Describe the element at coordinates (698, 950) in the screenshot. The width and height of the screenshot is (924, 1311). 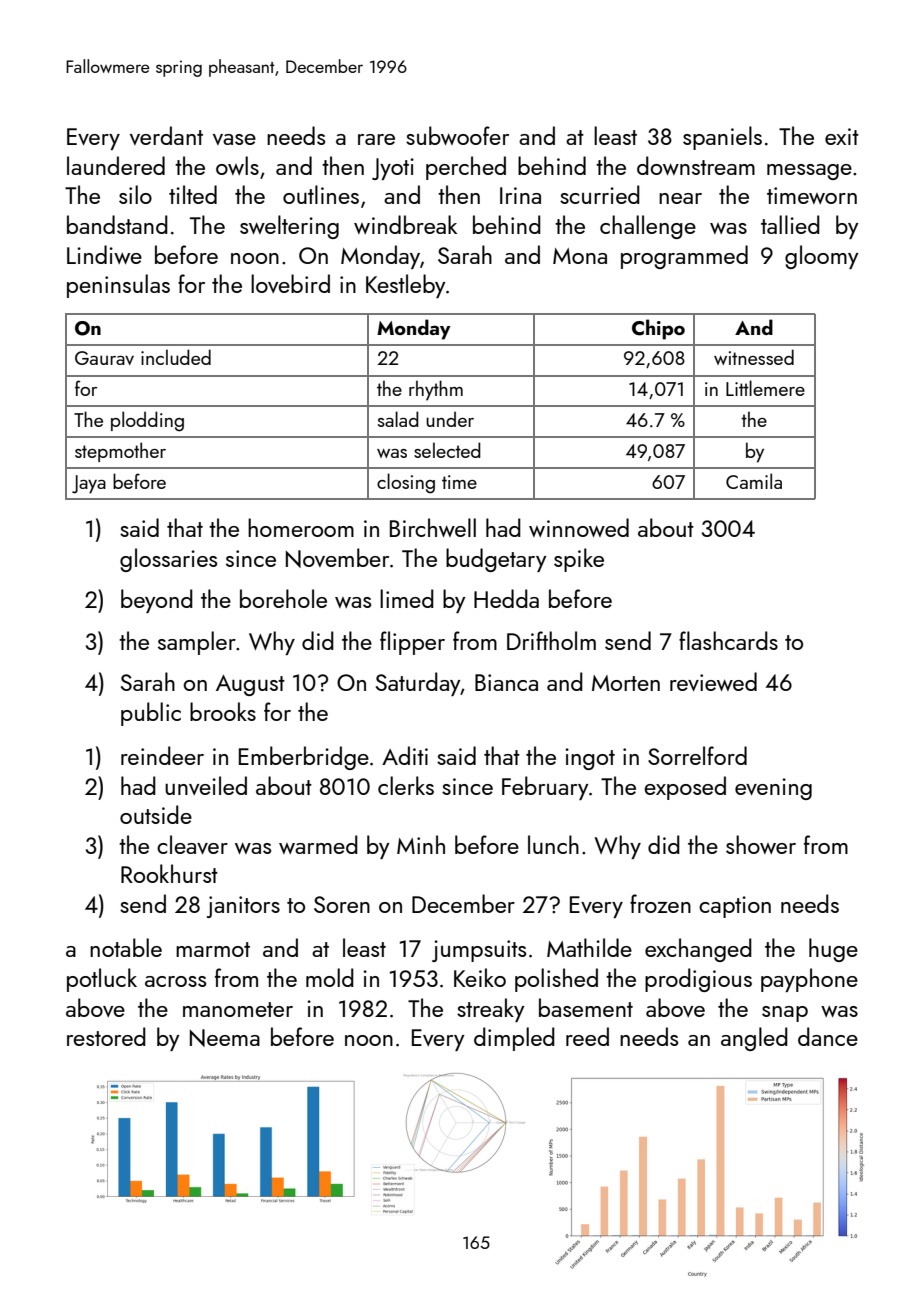
I see `exchanged` at that location.
